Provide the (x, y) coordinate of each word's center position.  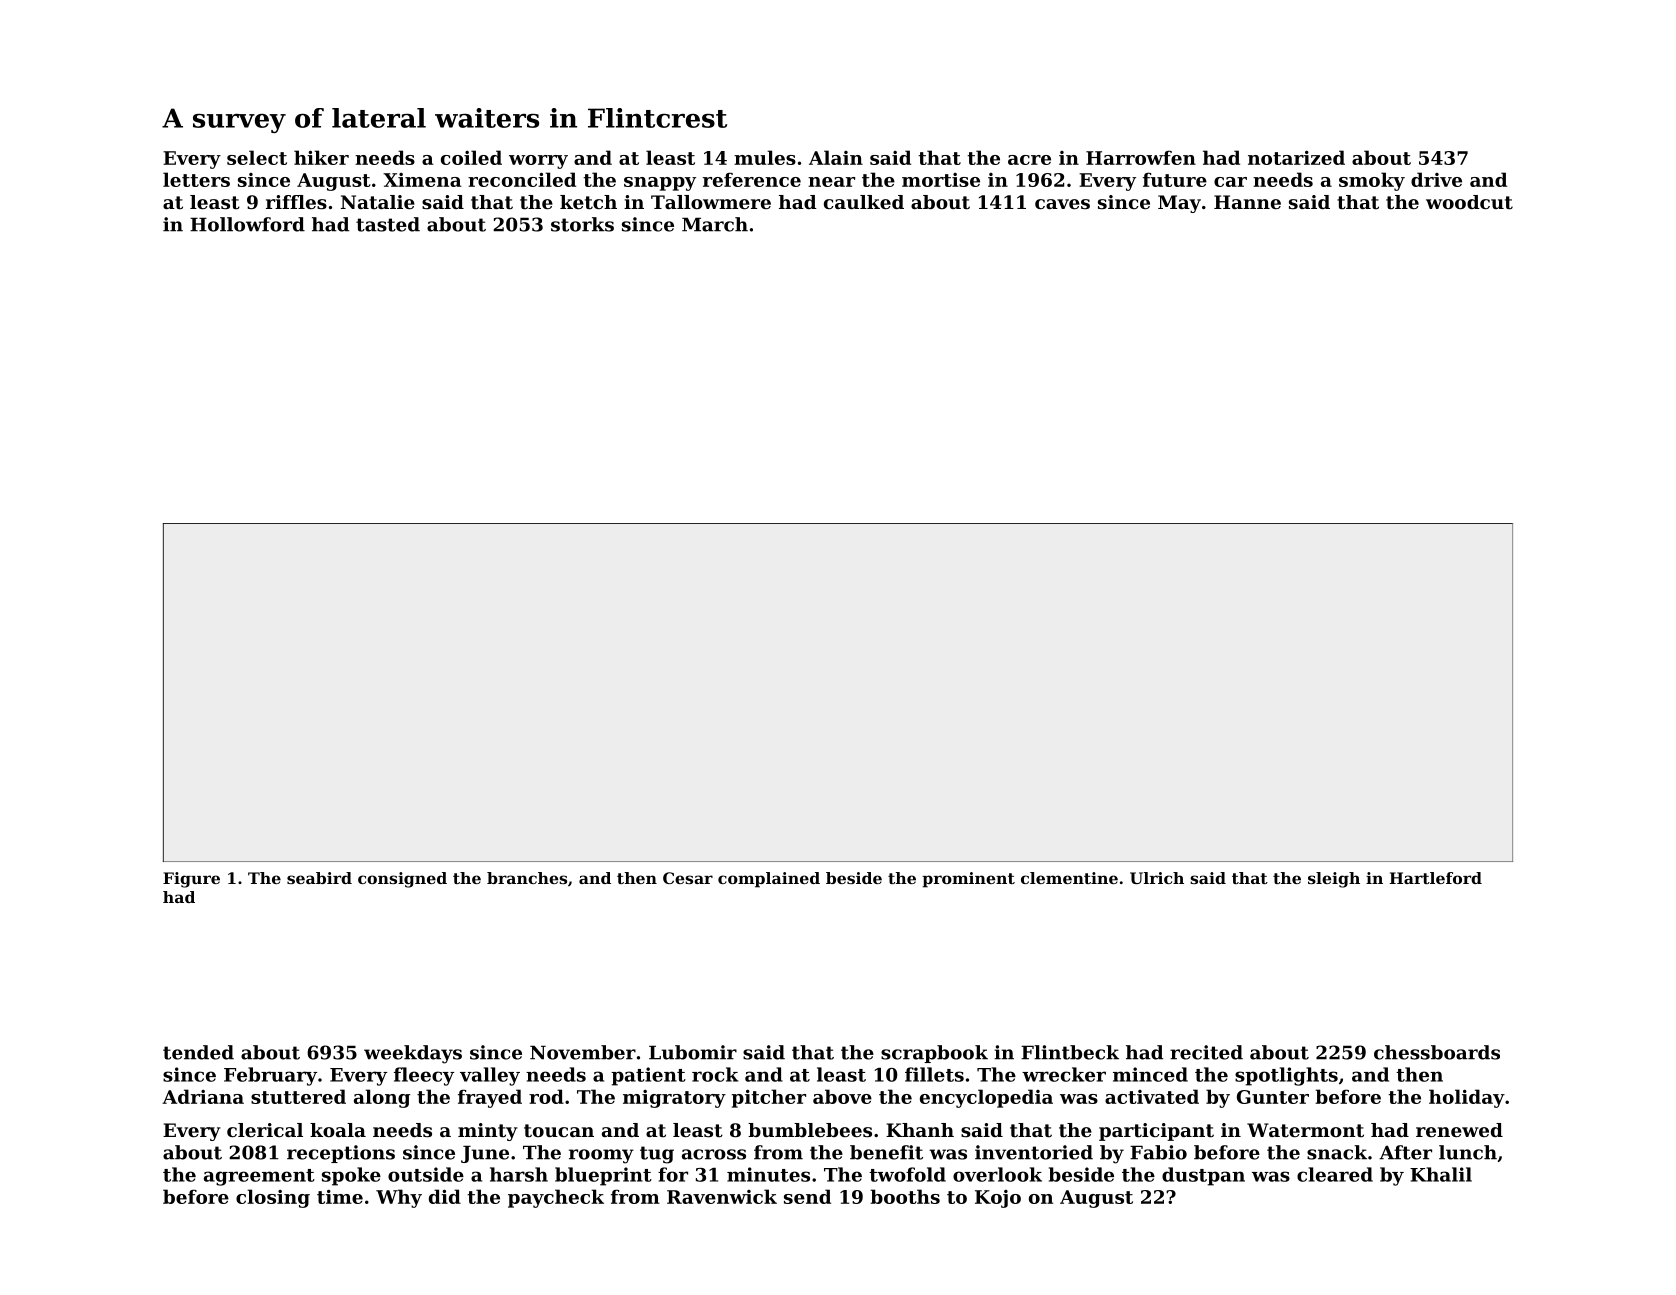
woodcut (1469, 202)
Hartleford (1436, 878)
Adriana (203, 1096)
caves (1062, 204)
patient (648, 1076)
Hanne (1247, 202)
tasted (388, 224)
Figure (191, 880)
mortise (941, 180)
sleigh (1334, 880)
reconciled (522, 179)
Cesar (688, 878)
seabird (319, 878)
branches (527, 878)
